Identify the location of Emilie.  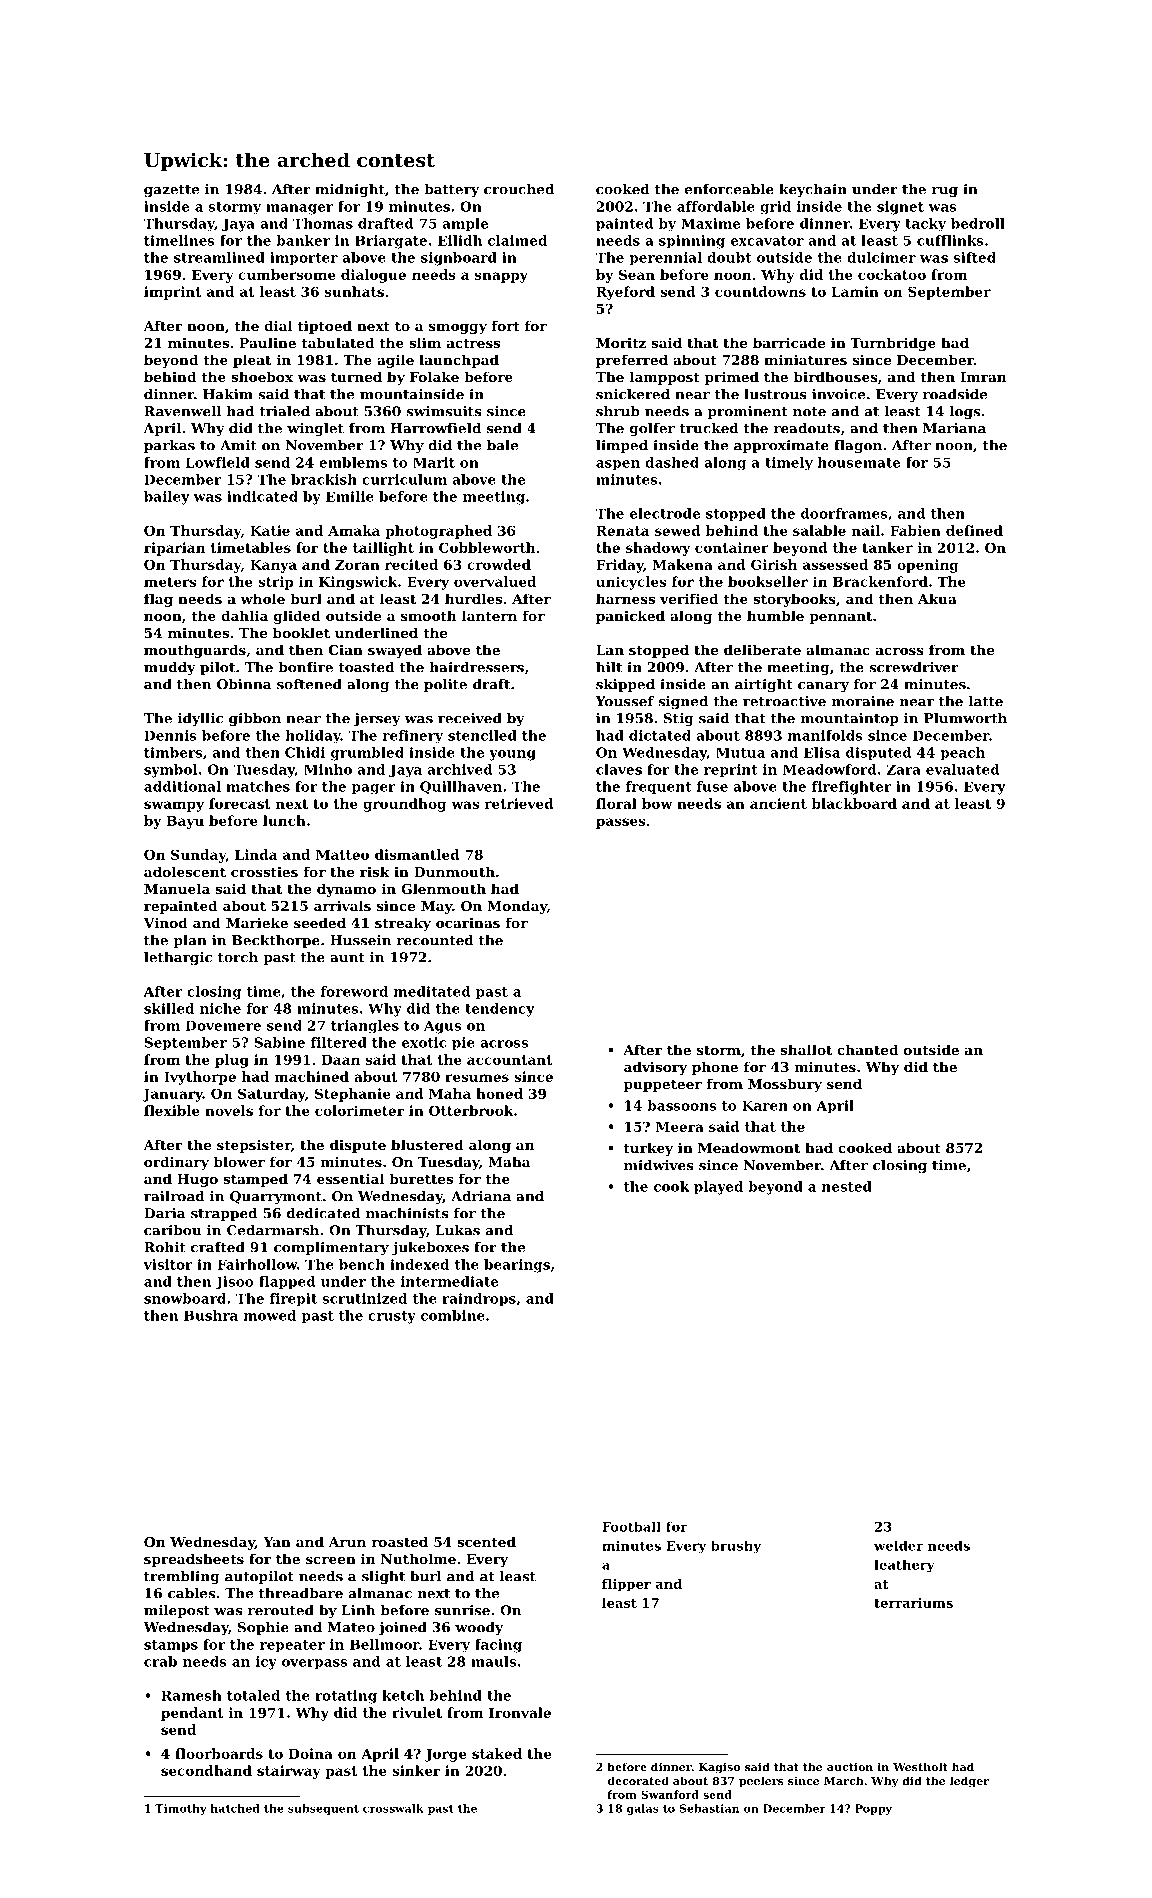
(350, 496).
